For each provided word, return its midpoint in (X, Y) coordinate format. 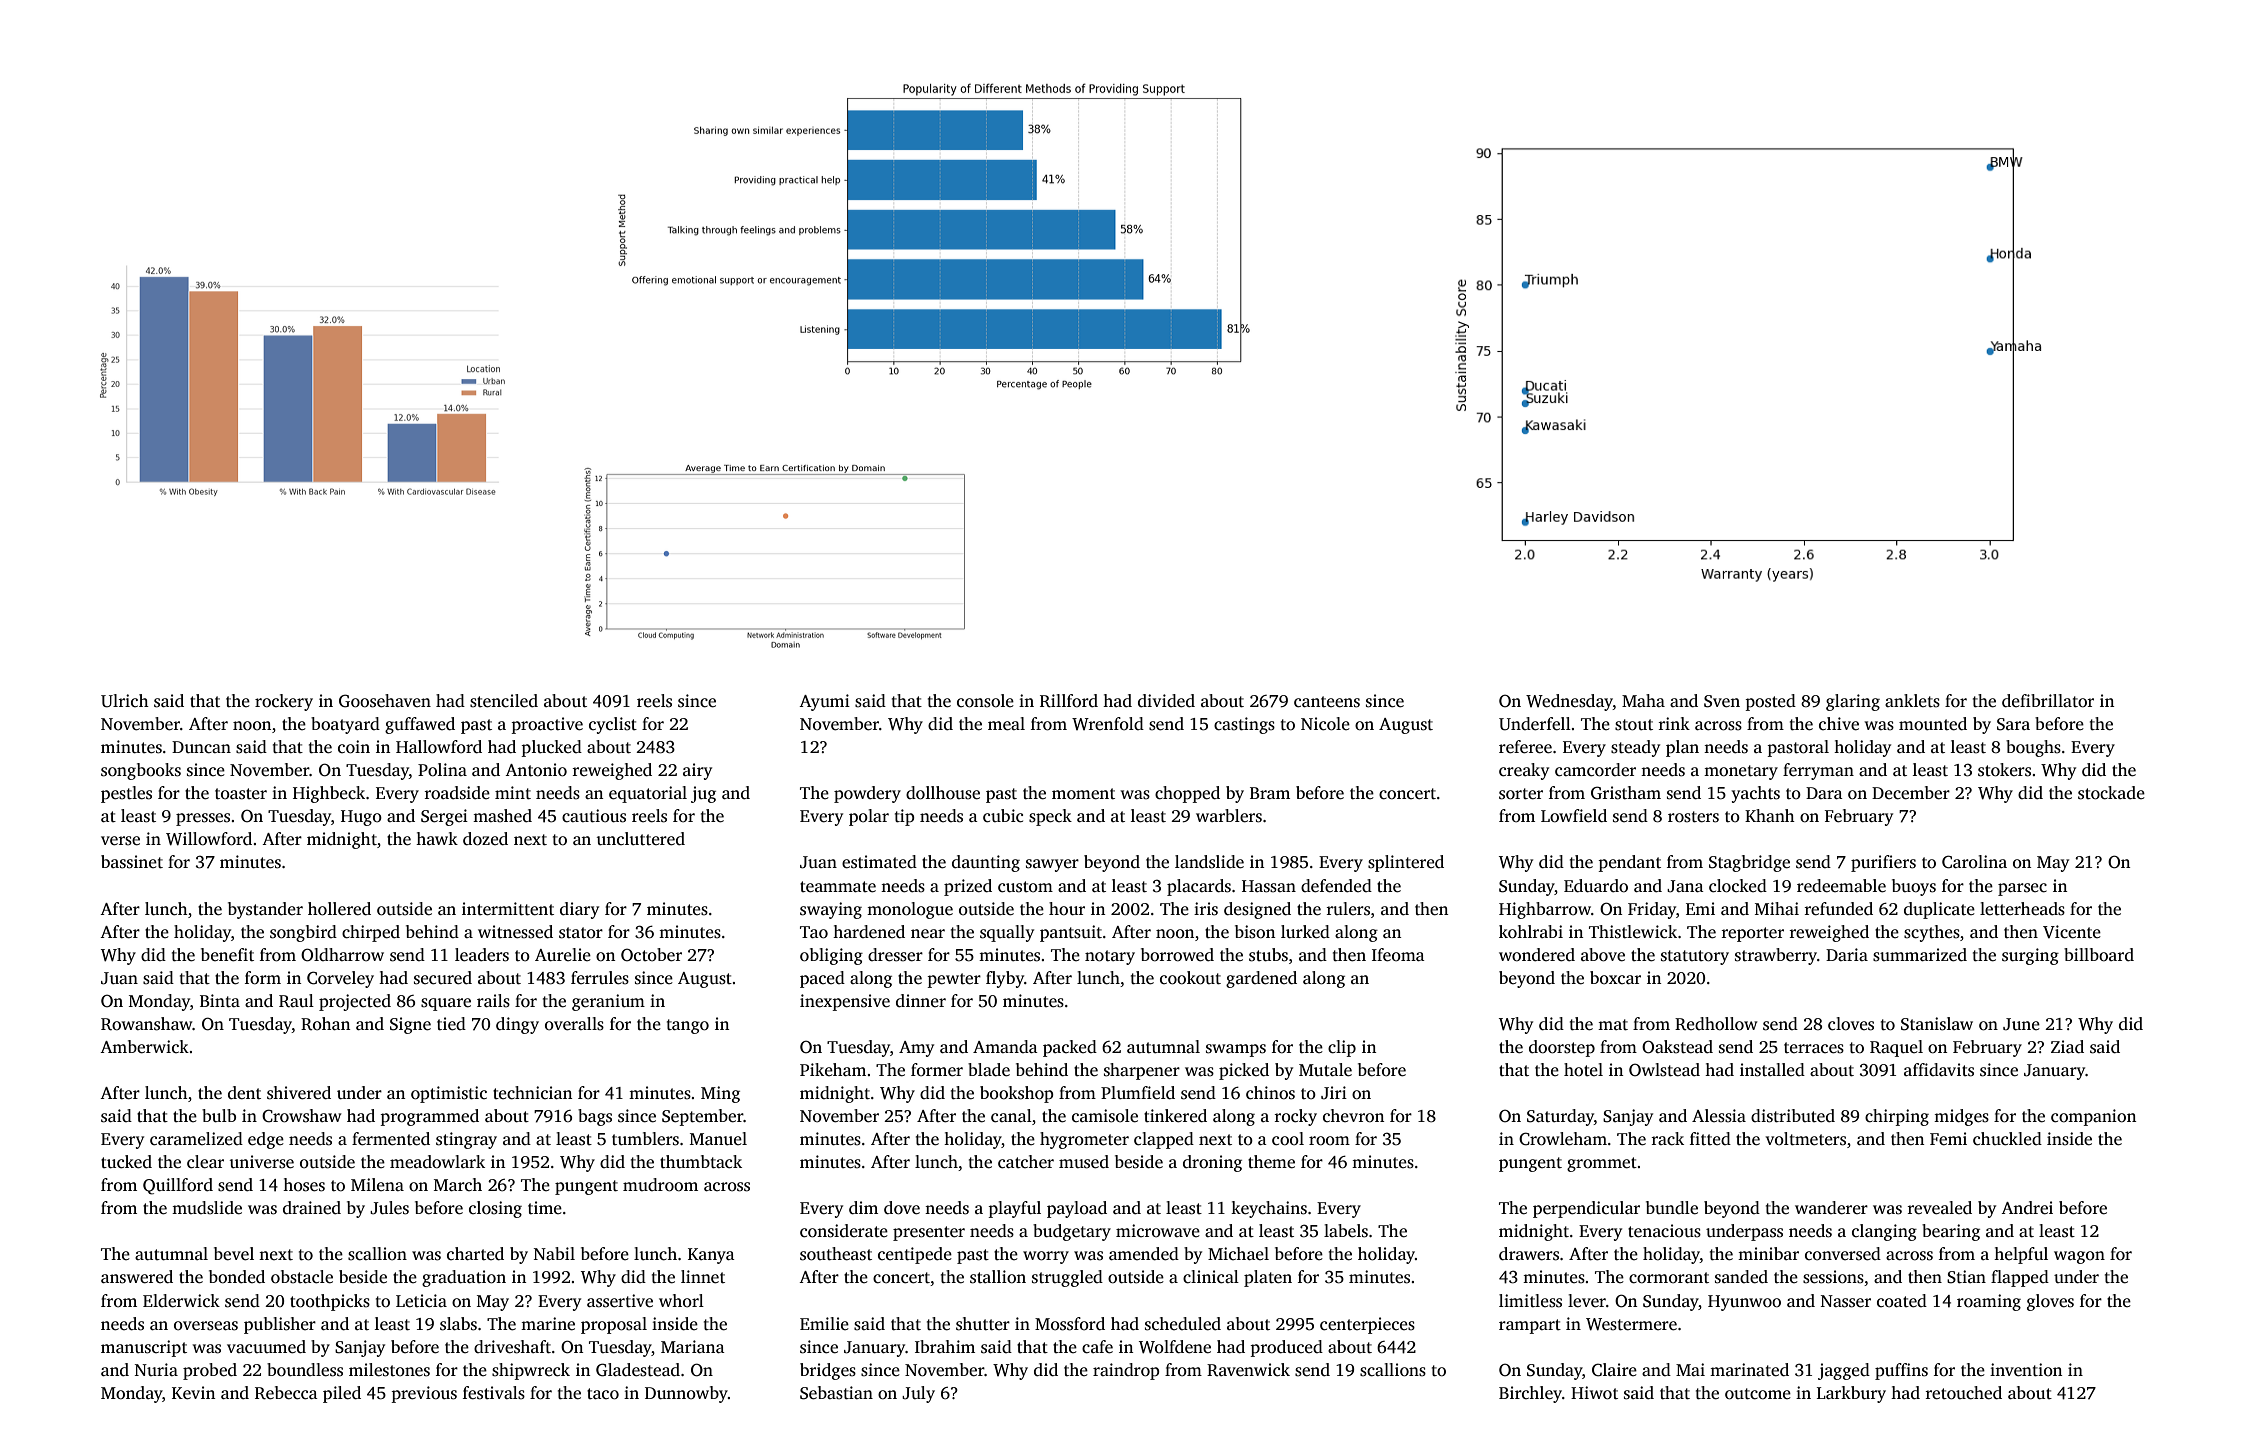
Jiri (1334, 1093)
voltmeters (1805, 1139)
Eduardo (1596, 886)
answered (137, 1277)
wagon (2079, 1257)
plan (1682, 748)
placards (1199, 887)
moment (1083, 794)
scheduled (1183, 1324)
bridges (828, 1371)
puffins (1901, 1371)
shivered (299, 1093)
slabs (458, 1324)
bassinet (132, 862)
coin (354, 747)
